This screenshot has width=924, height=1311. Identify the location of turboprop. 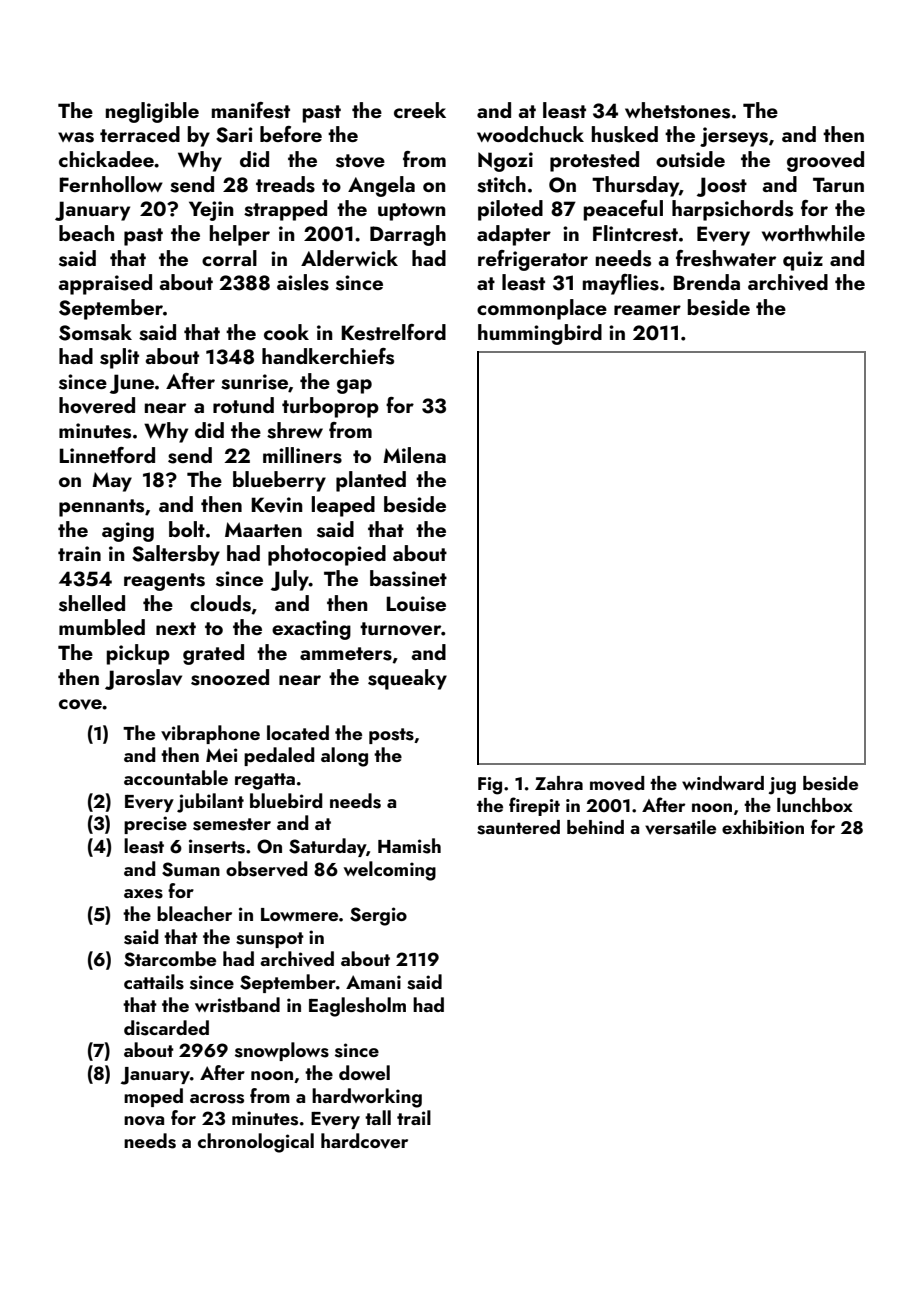
(330, 407).
